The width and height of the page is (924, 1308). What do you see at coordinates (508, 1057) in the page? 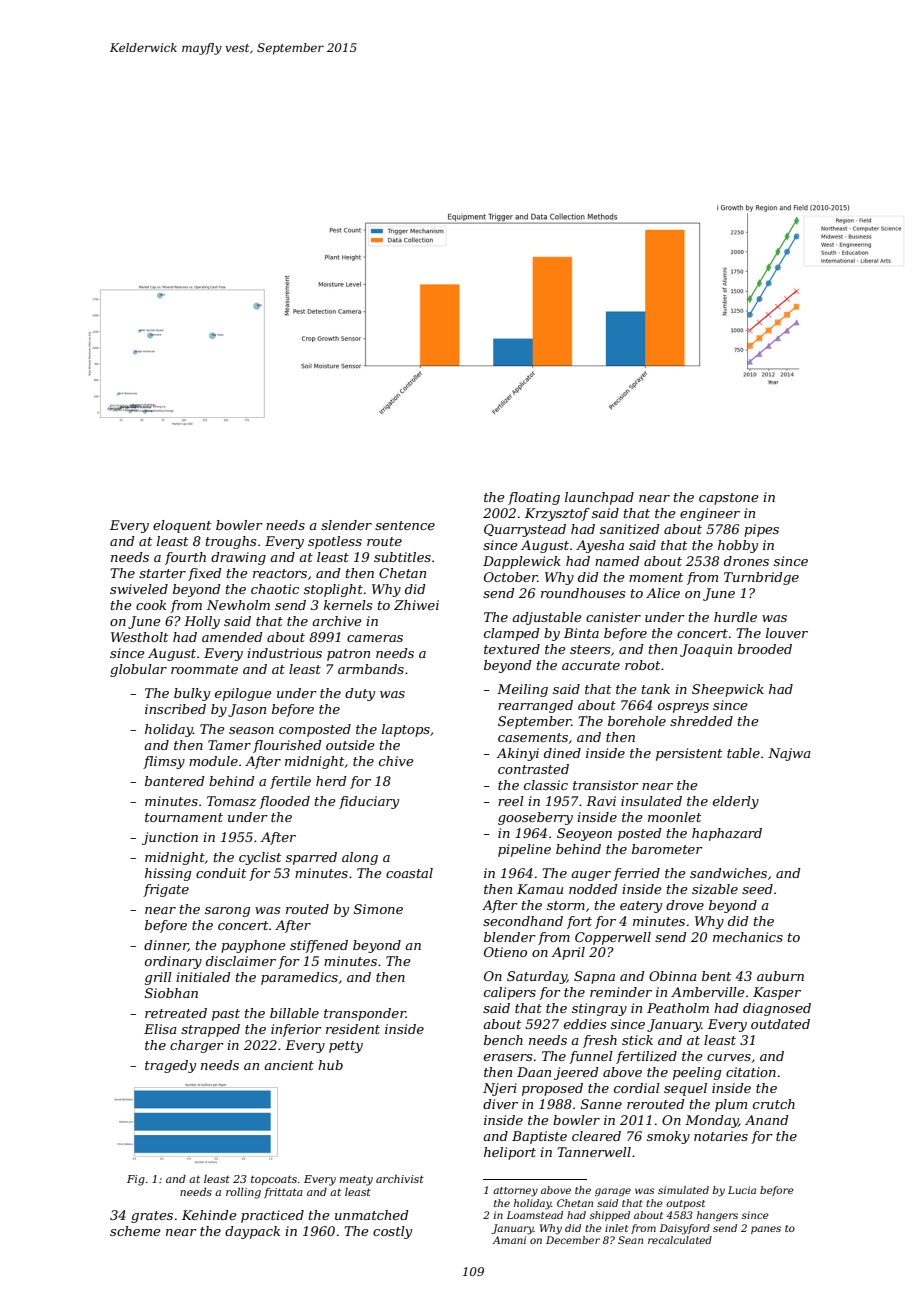
I see `erasers` at bounding box center [508, 1057].
